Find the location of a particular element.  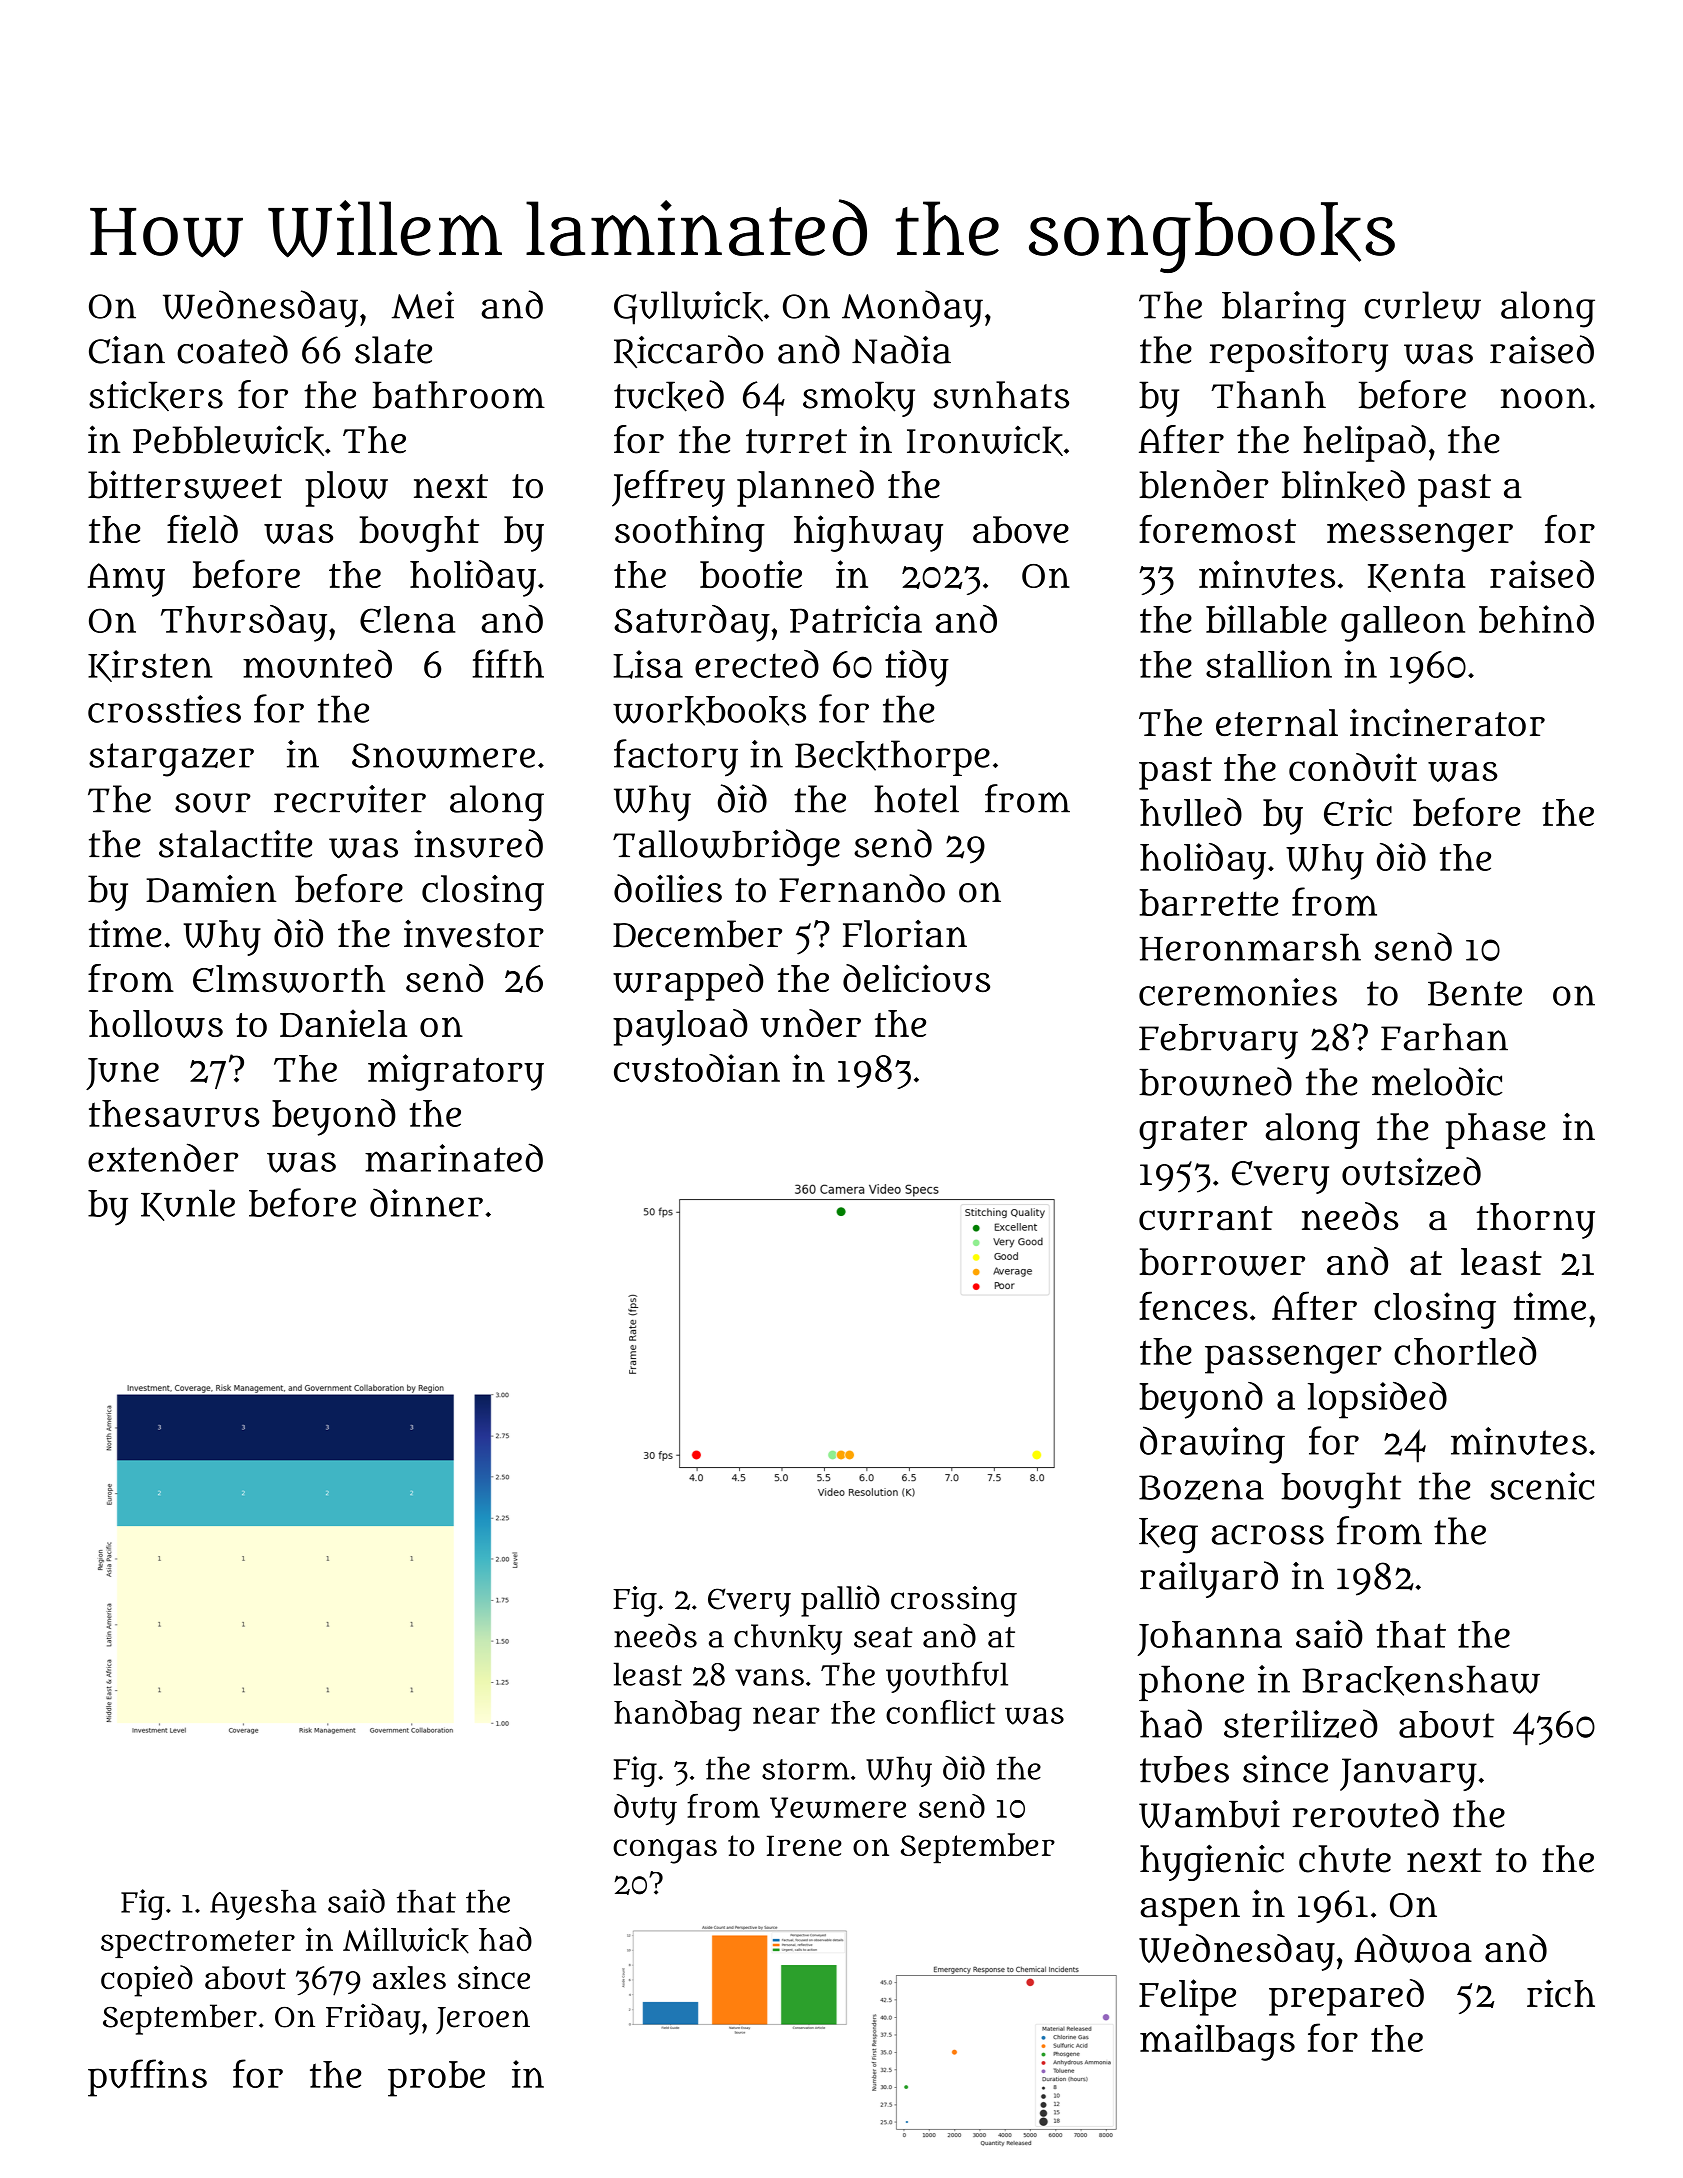

fences is located at coordinates (1193, 1305).
